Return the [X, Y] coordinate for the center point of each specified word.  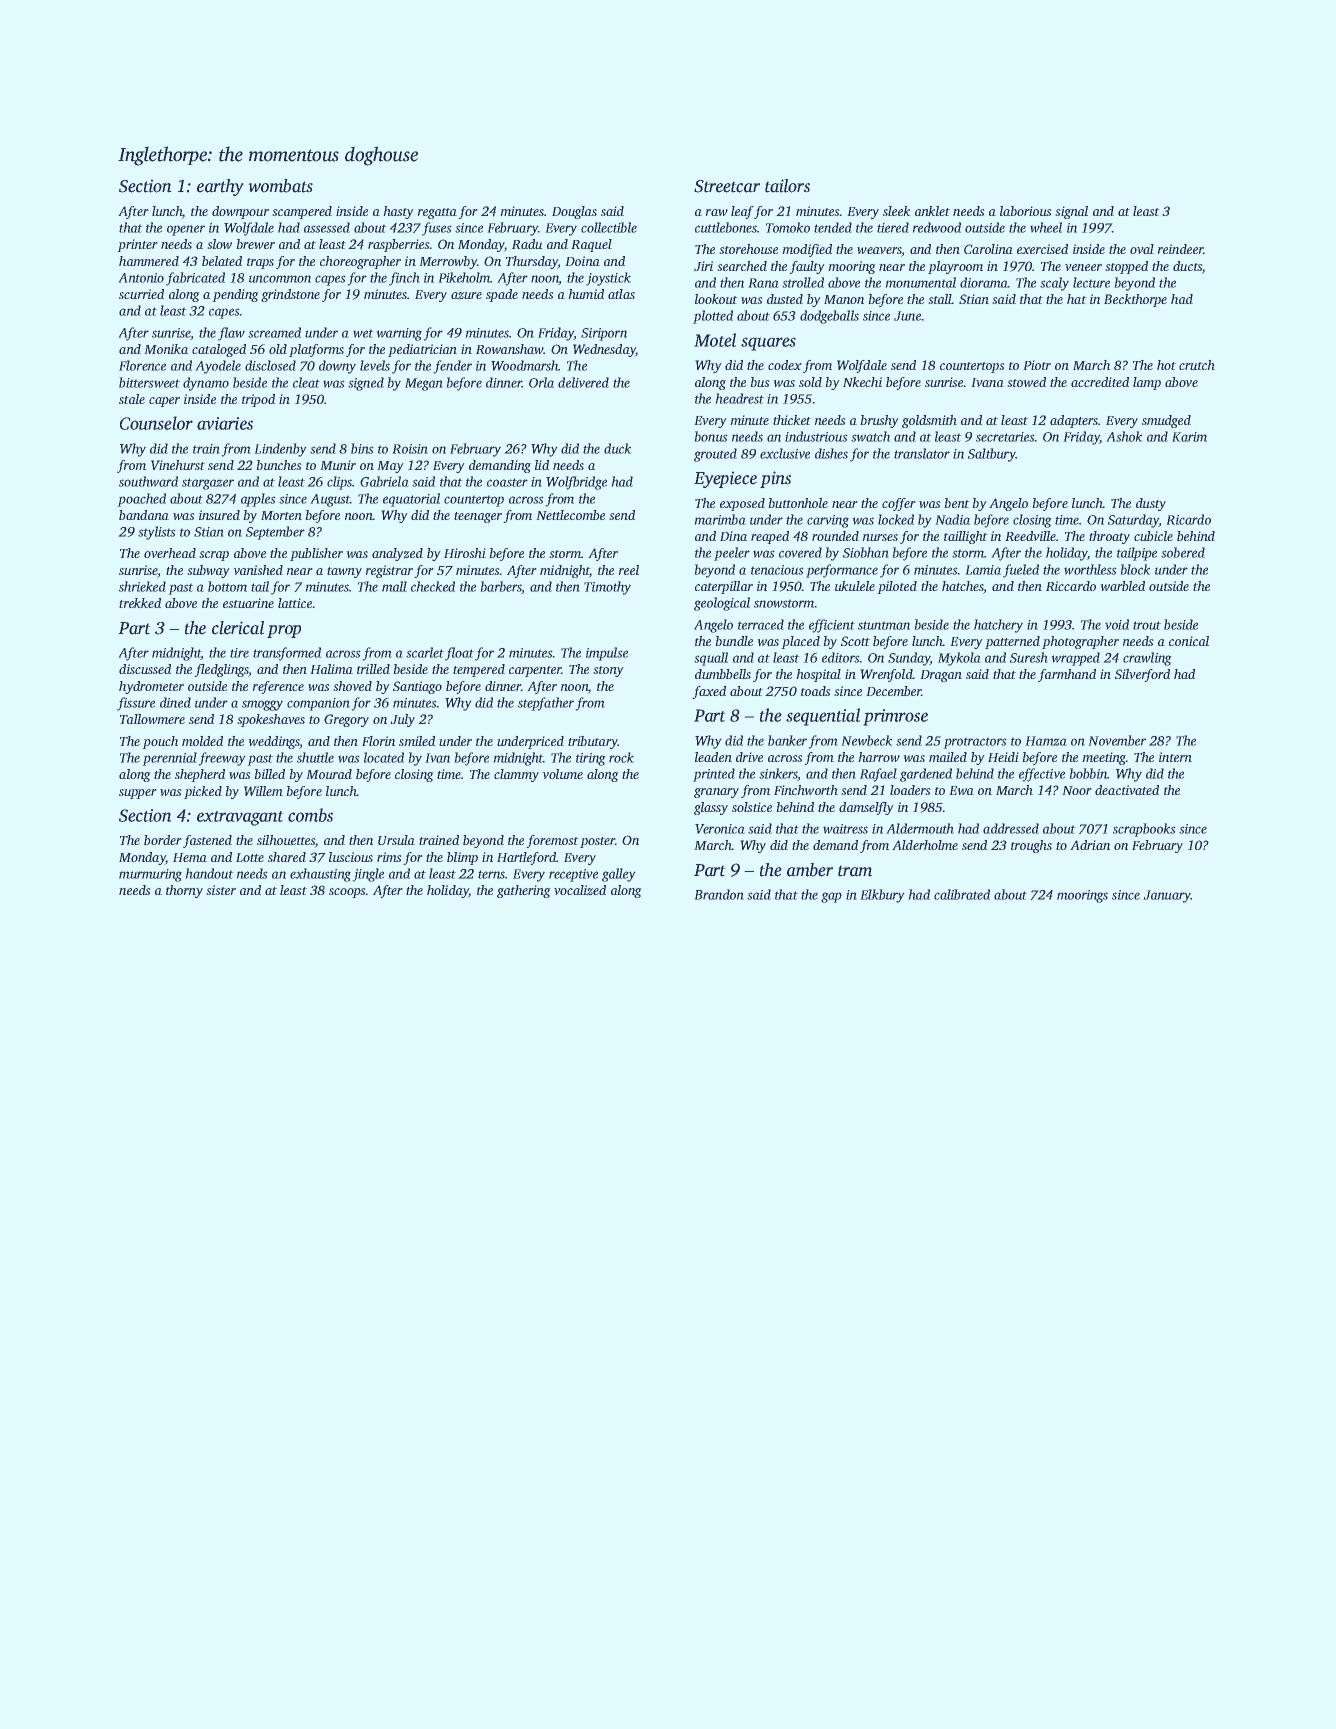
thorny [184, 891]
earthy [220, 187]
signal [1071, 212]
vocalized [580, 890]
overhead [170, 553]
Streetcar [727, 186]
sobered [1183, 552]
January [1167, 896]
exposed [742, 504]
